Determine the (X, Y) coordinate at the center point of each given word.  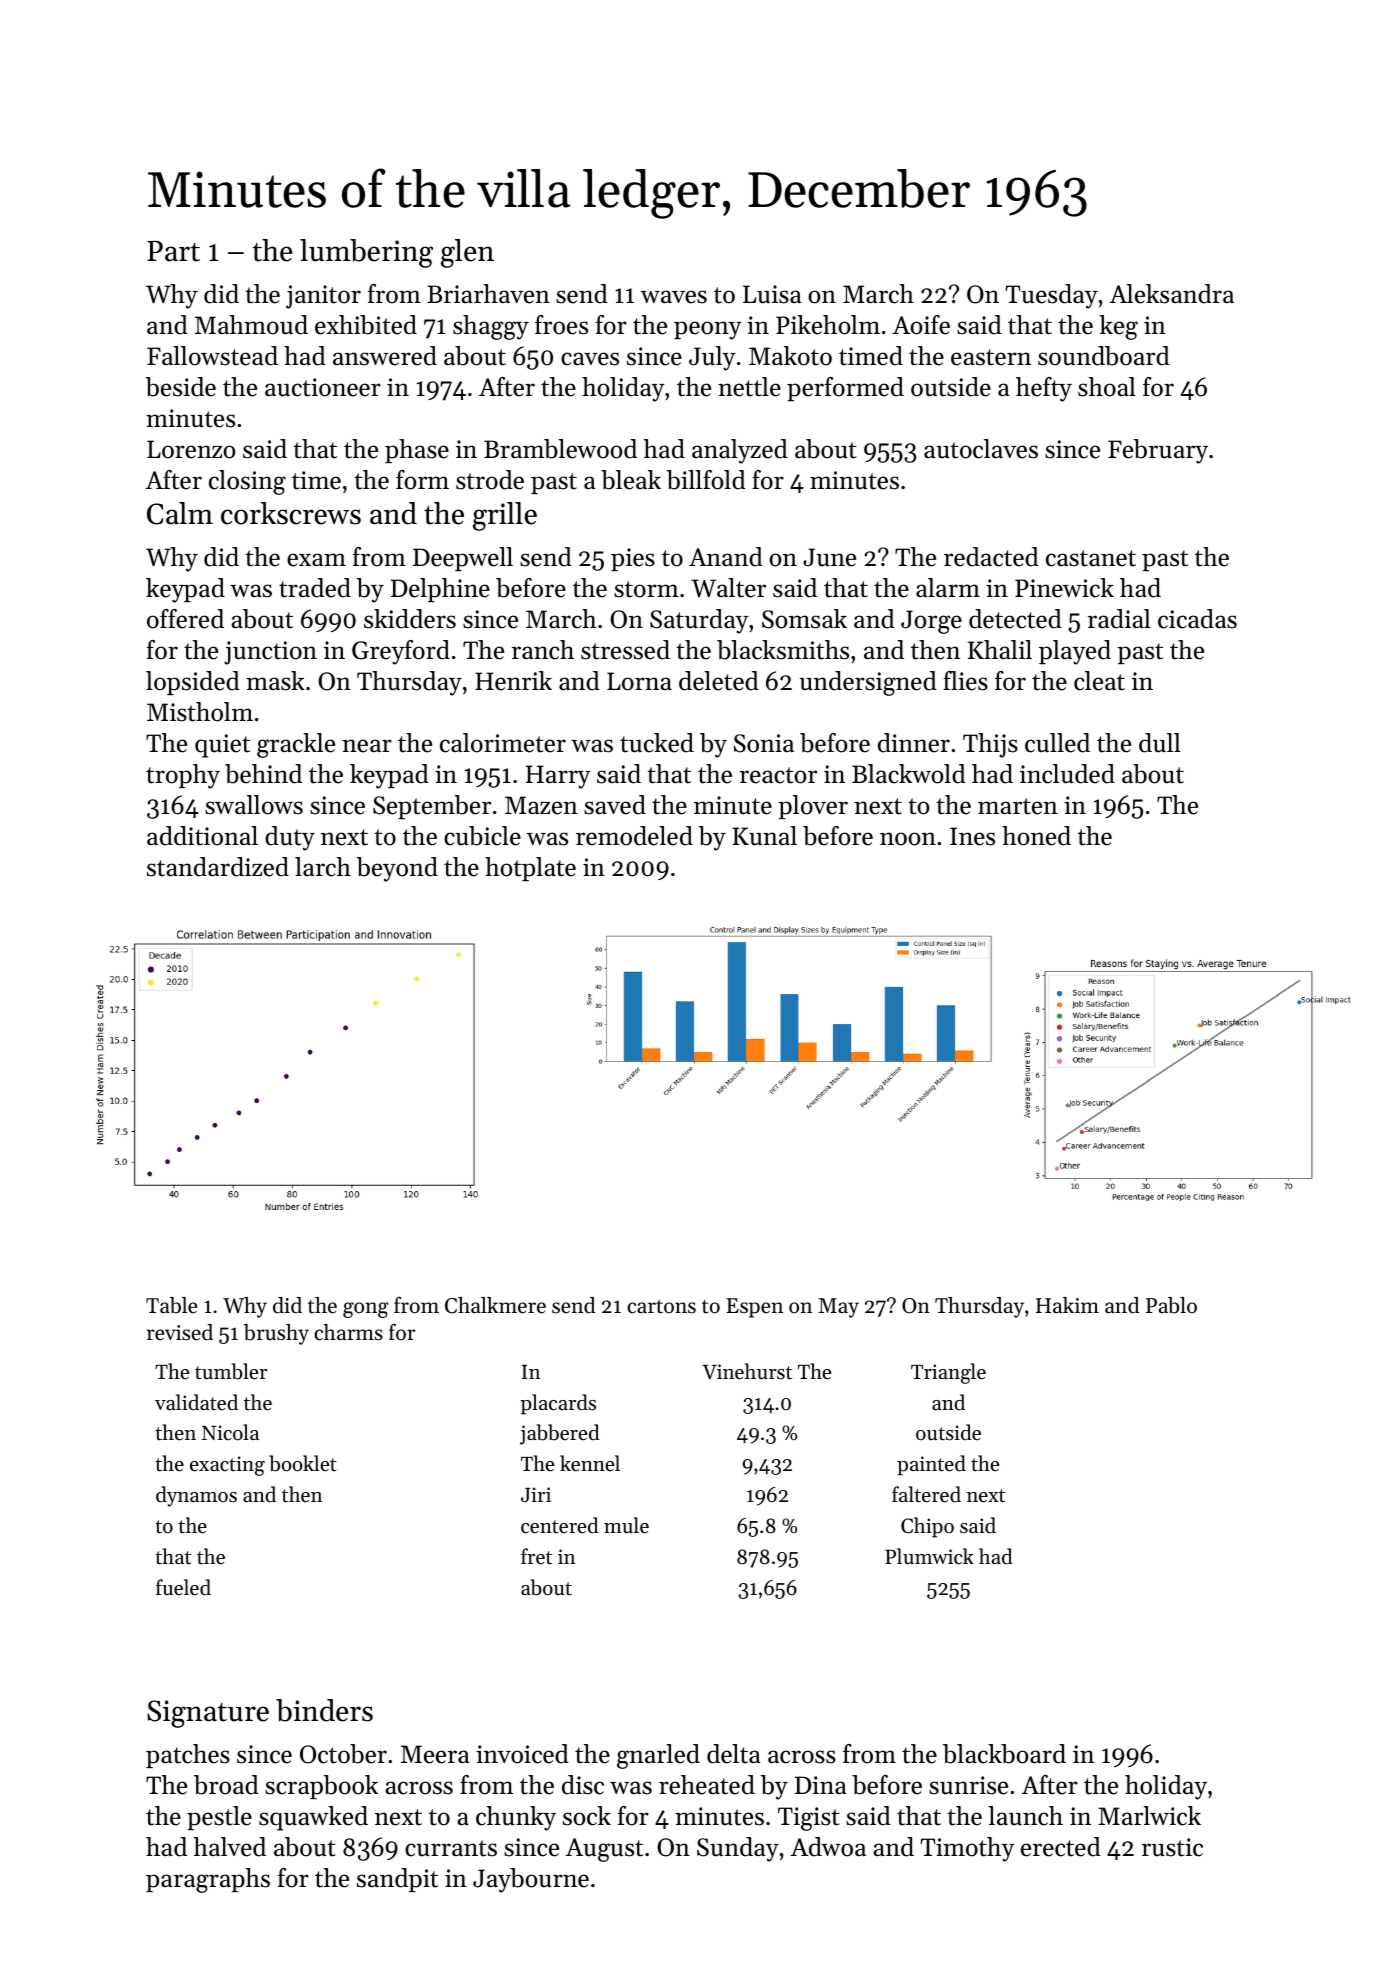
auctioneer (323, 387)
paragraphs (208, 1880)
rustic (1172, 1847)
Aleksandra (1172, 294)
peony (708, 330)
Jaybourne (531, 1880)
